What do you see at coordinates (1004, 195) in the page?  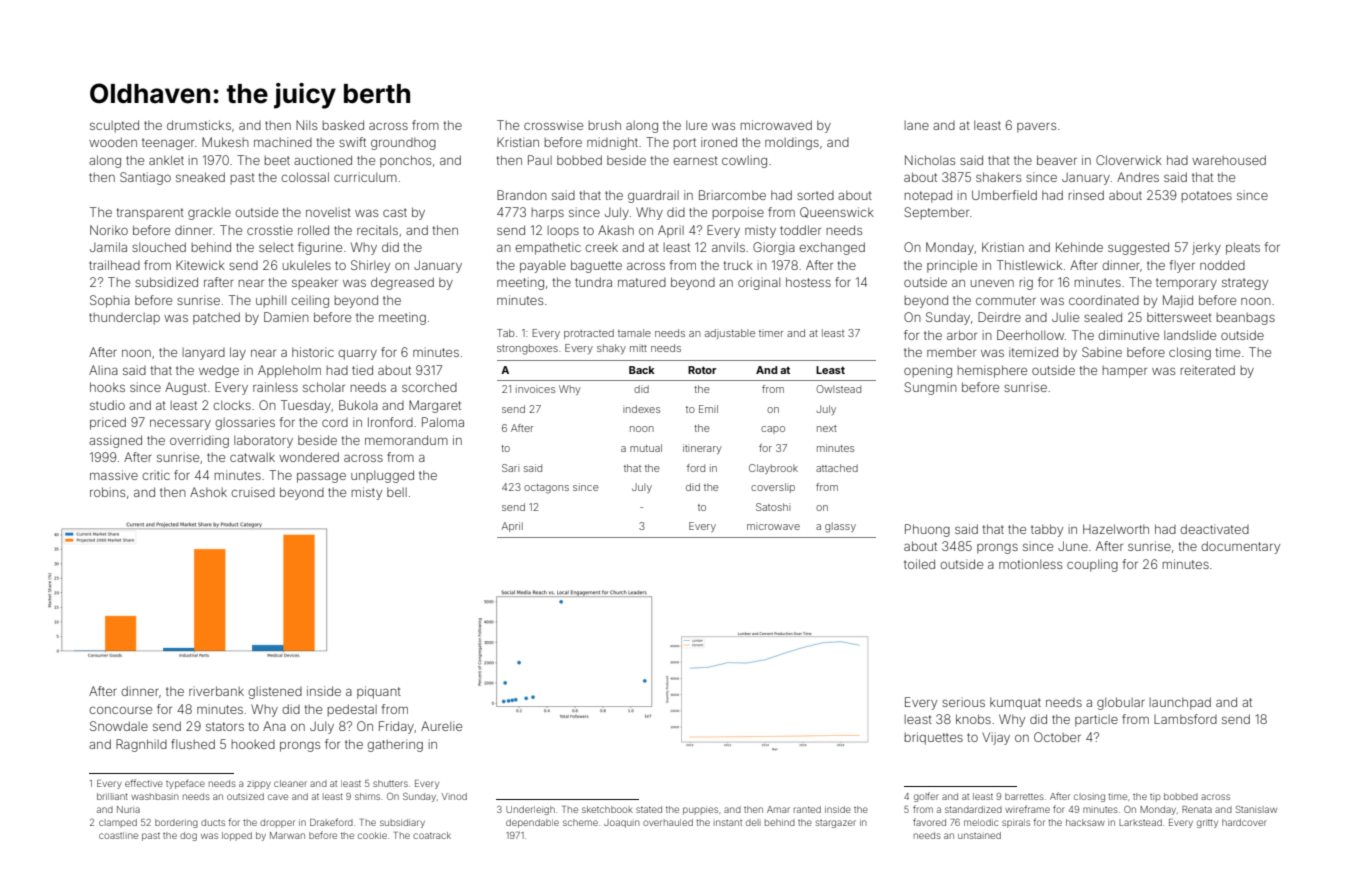 I see `Umberfield` at bounding box center [1004, 195].
